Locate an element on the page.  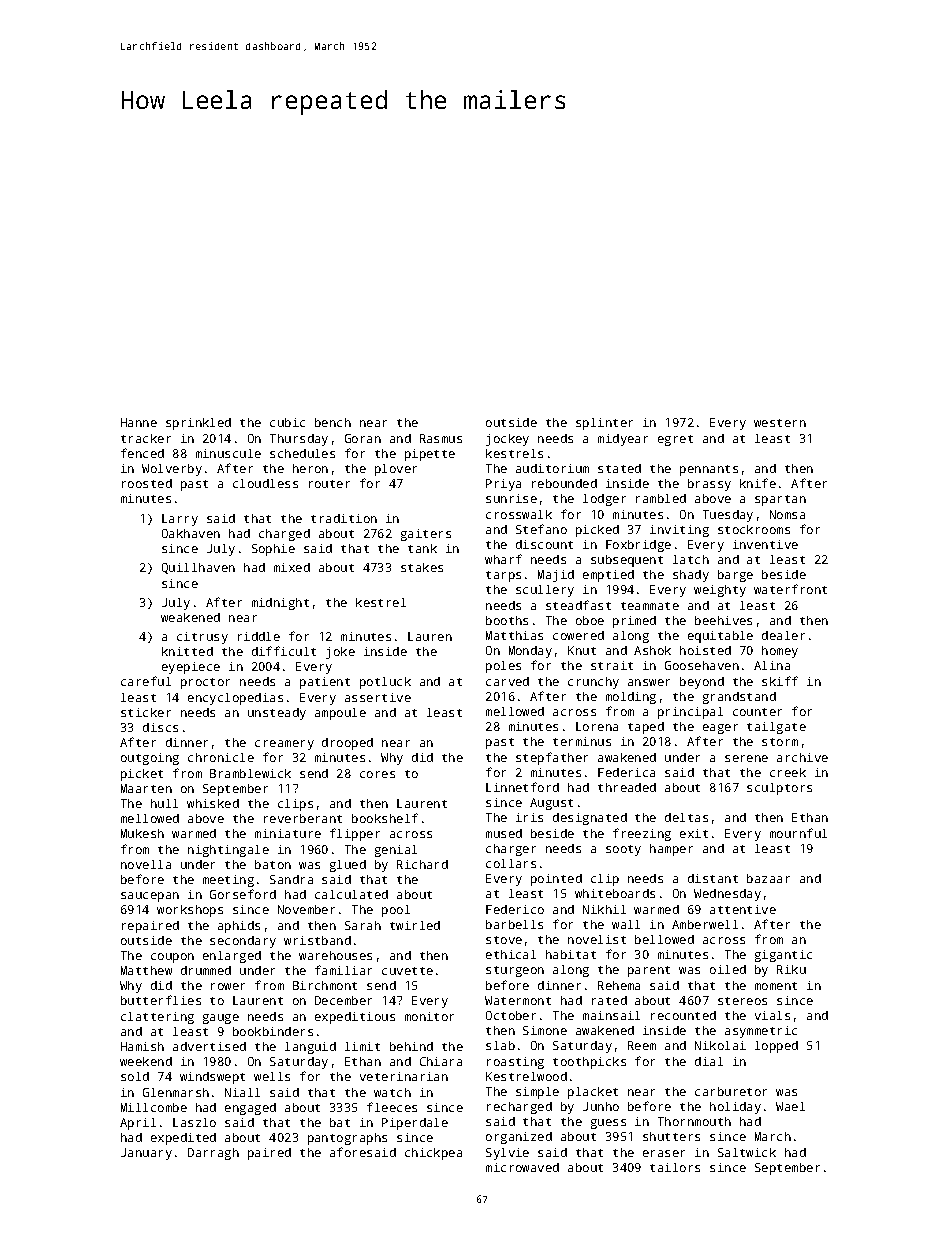
western is located at coordinates (780, 423).
